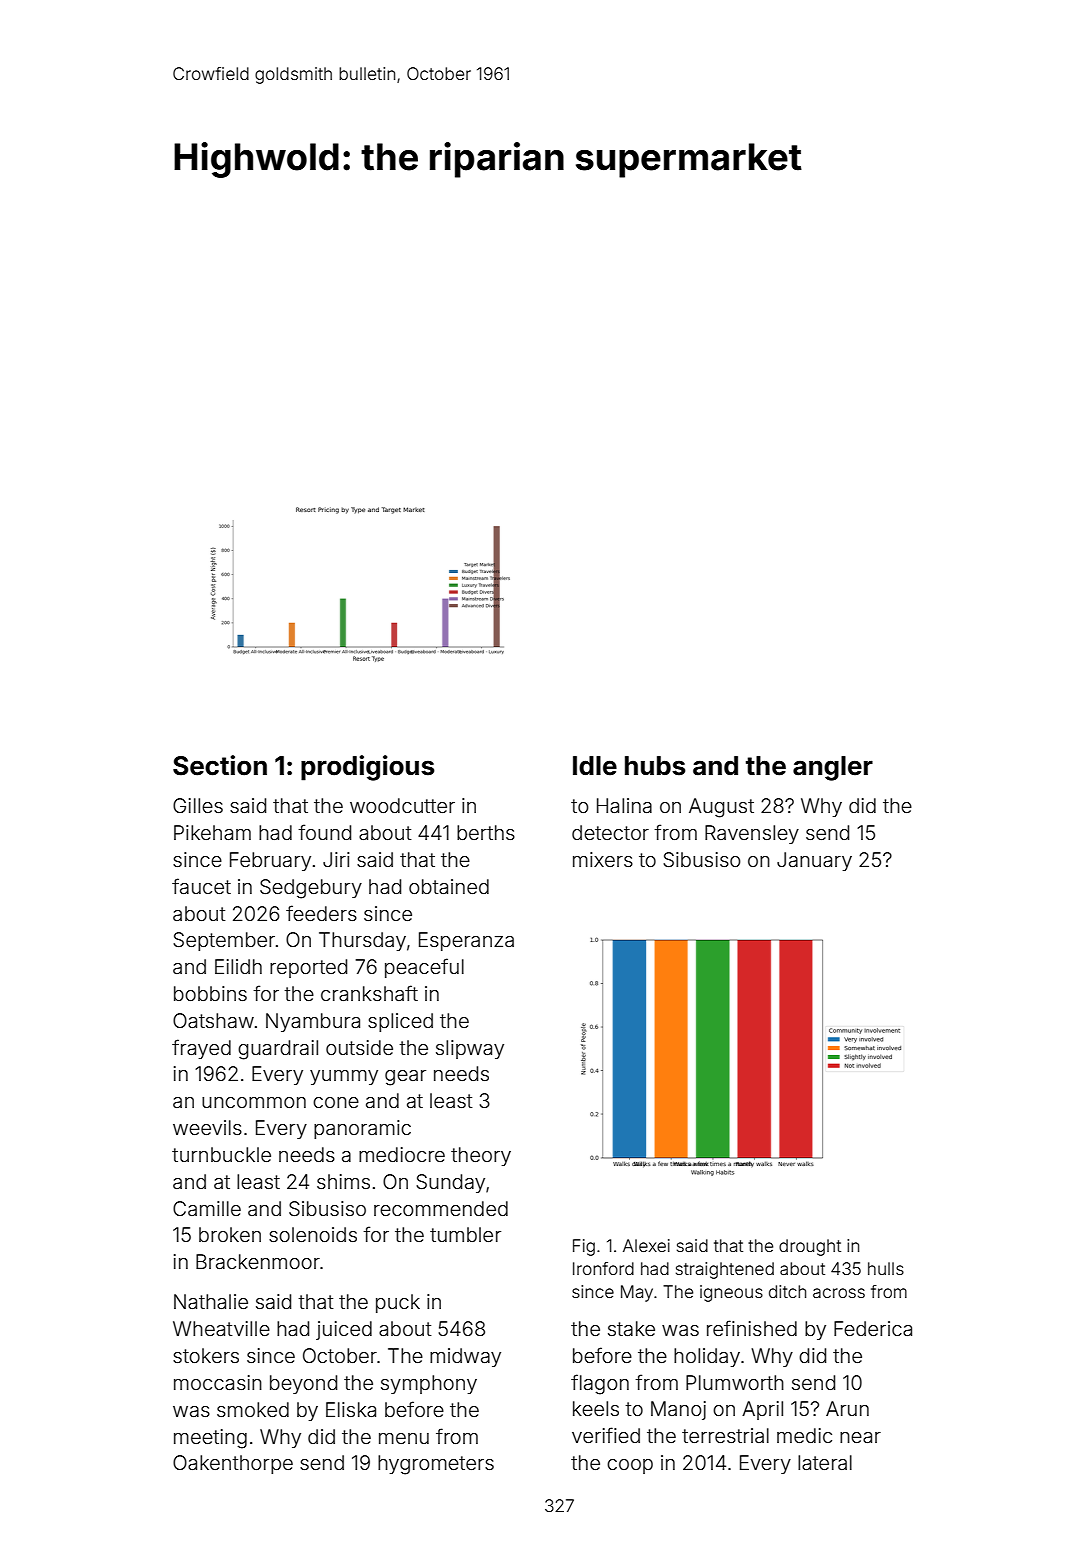  Describe the element at coordinates (220, 765) in the page. I see `Section` at that location.
